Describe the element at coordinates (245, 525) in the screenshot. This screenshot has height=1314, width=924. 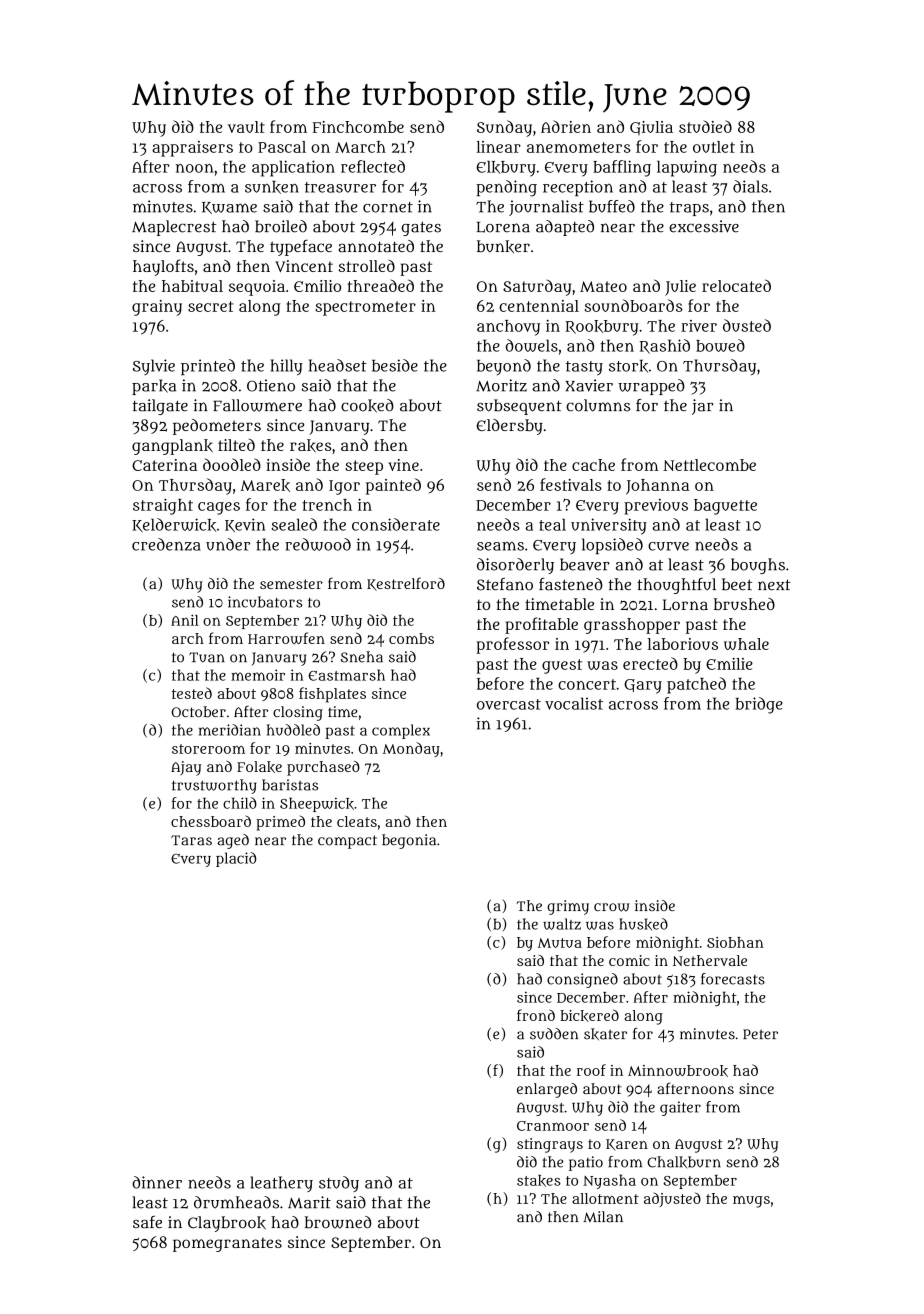
I see `Kevin` at that location.
